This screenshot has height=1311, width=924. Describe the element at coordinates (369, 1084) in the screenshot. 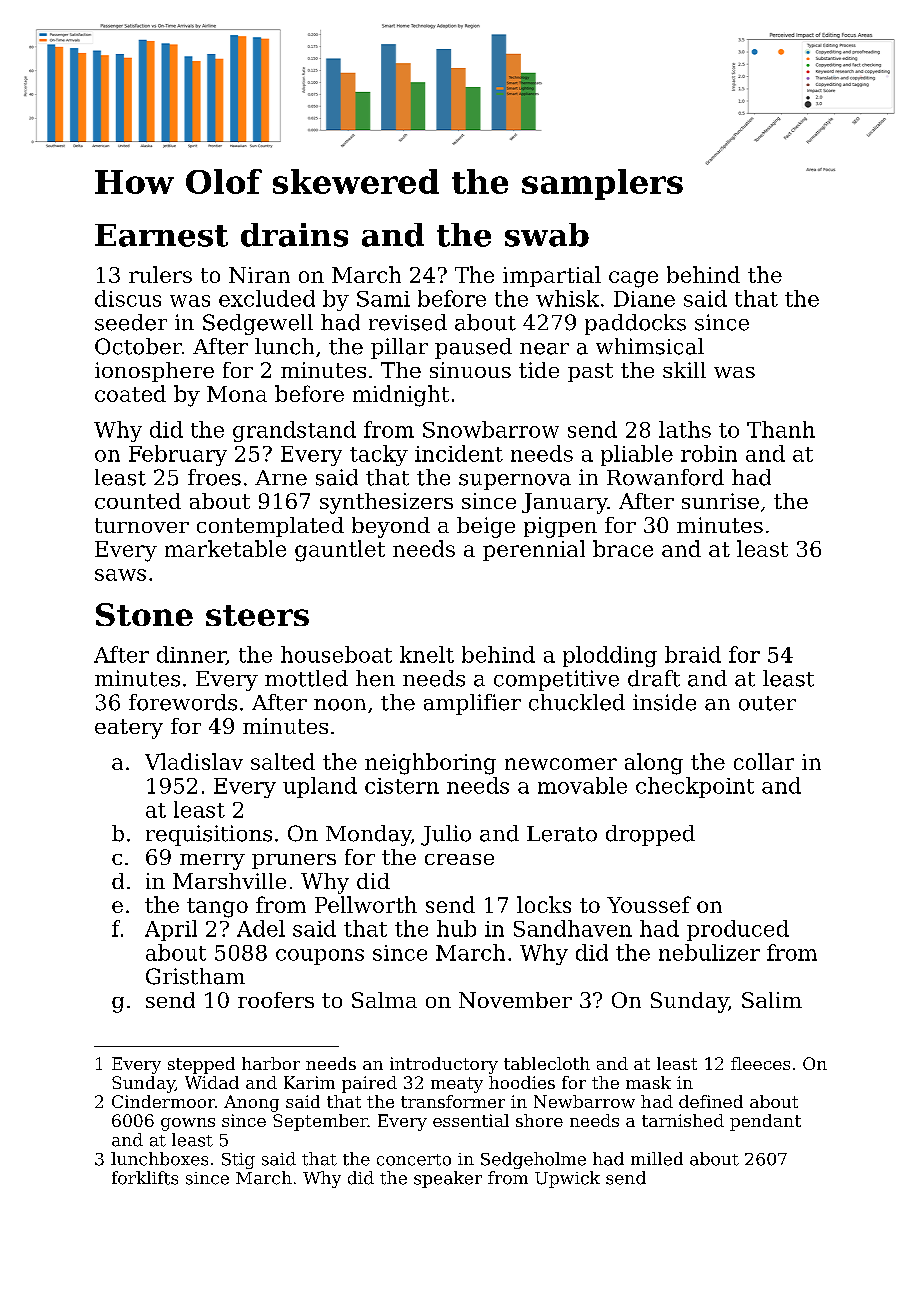

I see `paired` at that location.
